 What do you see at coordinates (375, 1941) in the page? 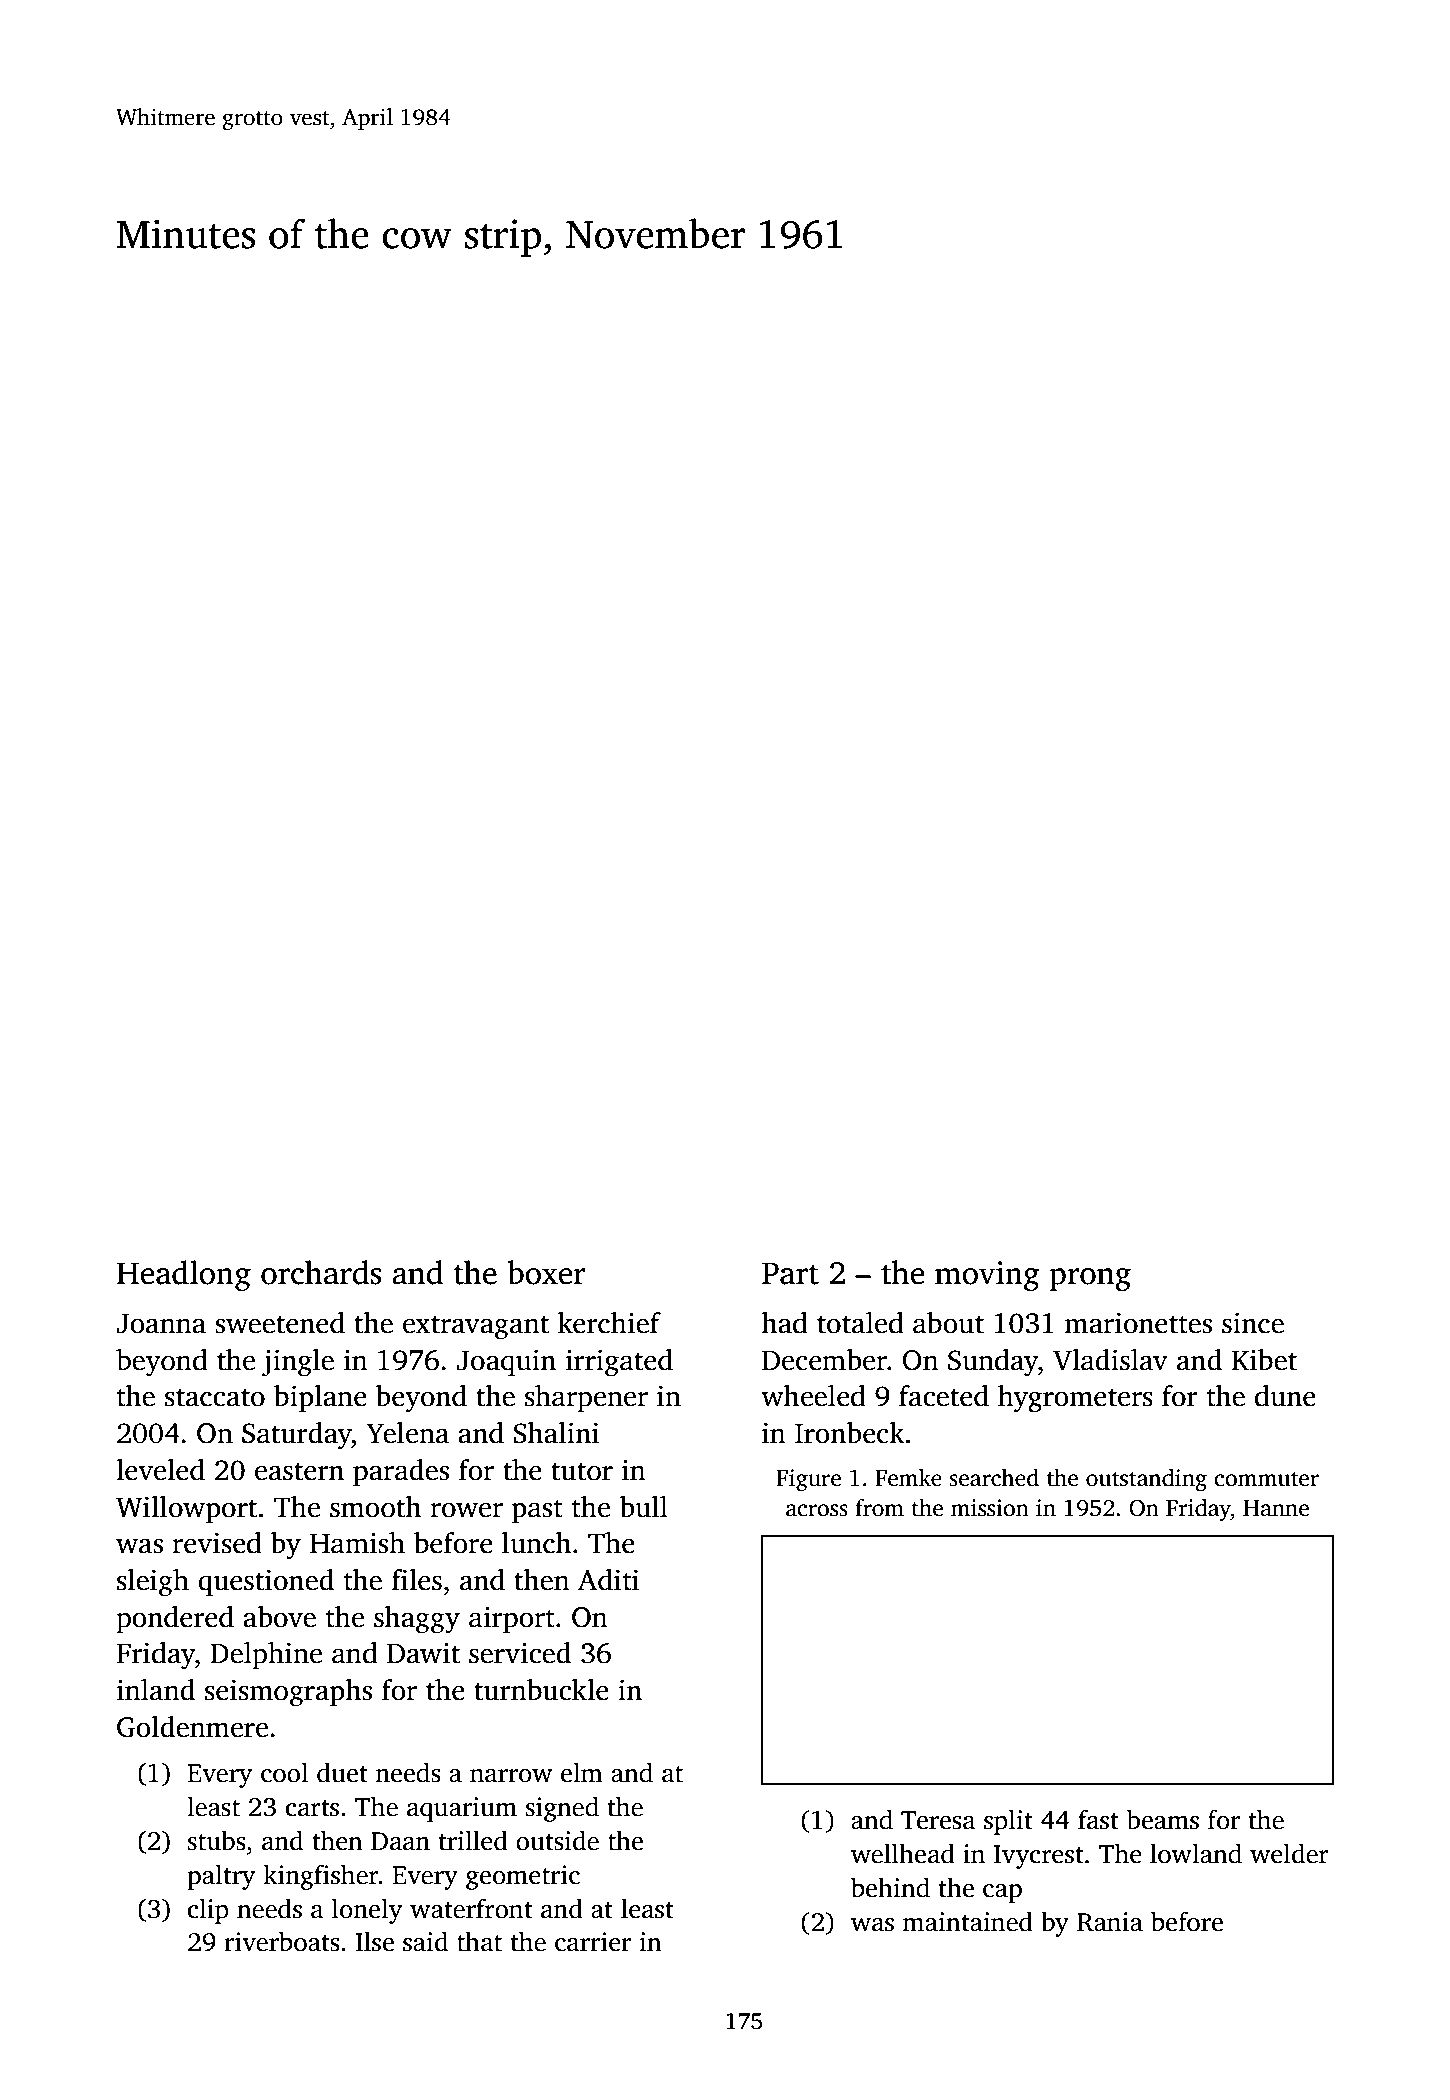
I see `Ilse` at bounding box center [375, 1941].
